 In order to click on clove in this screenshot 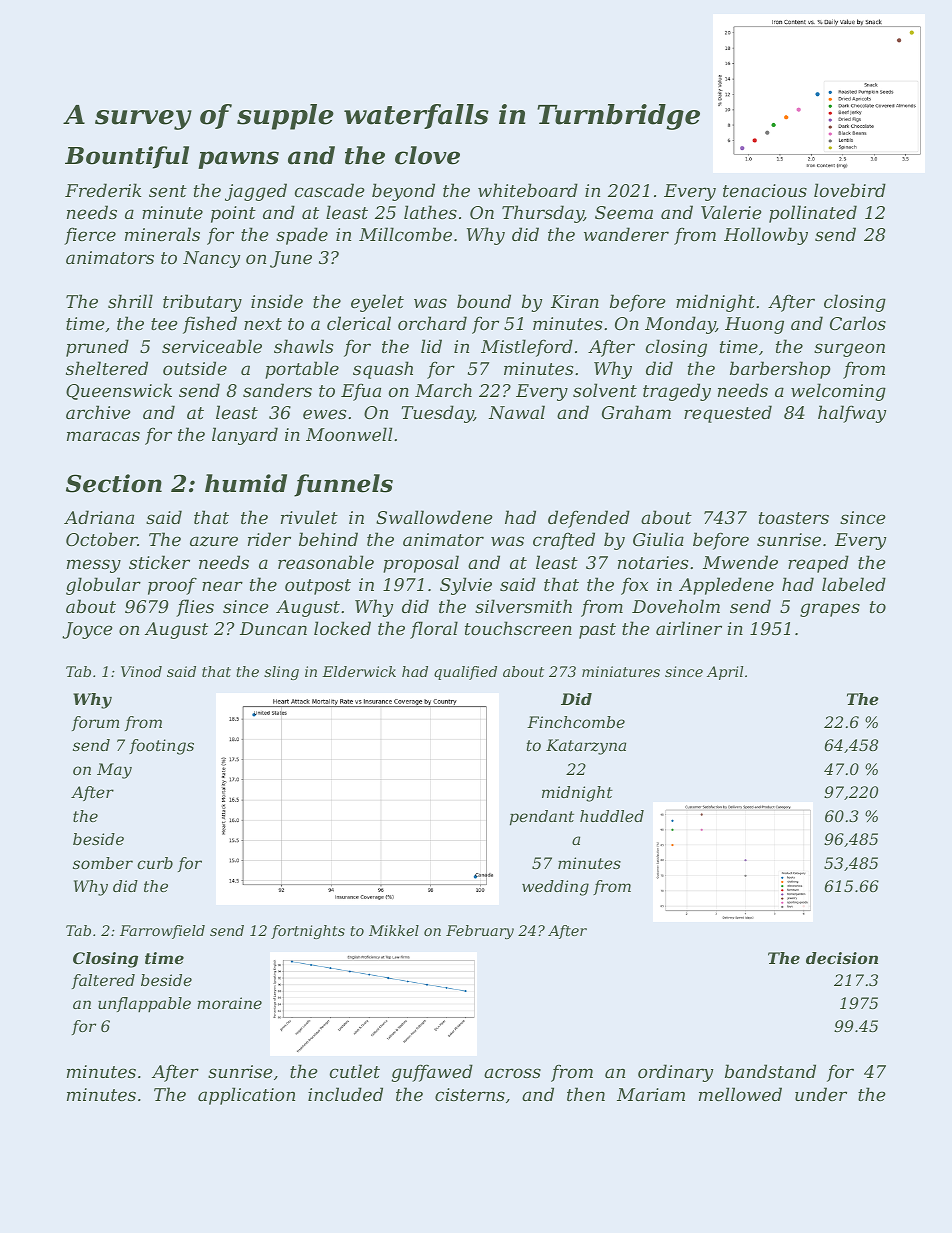, I will do `click(427, 155)`.
